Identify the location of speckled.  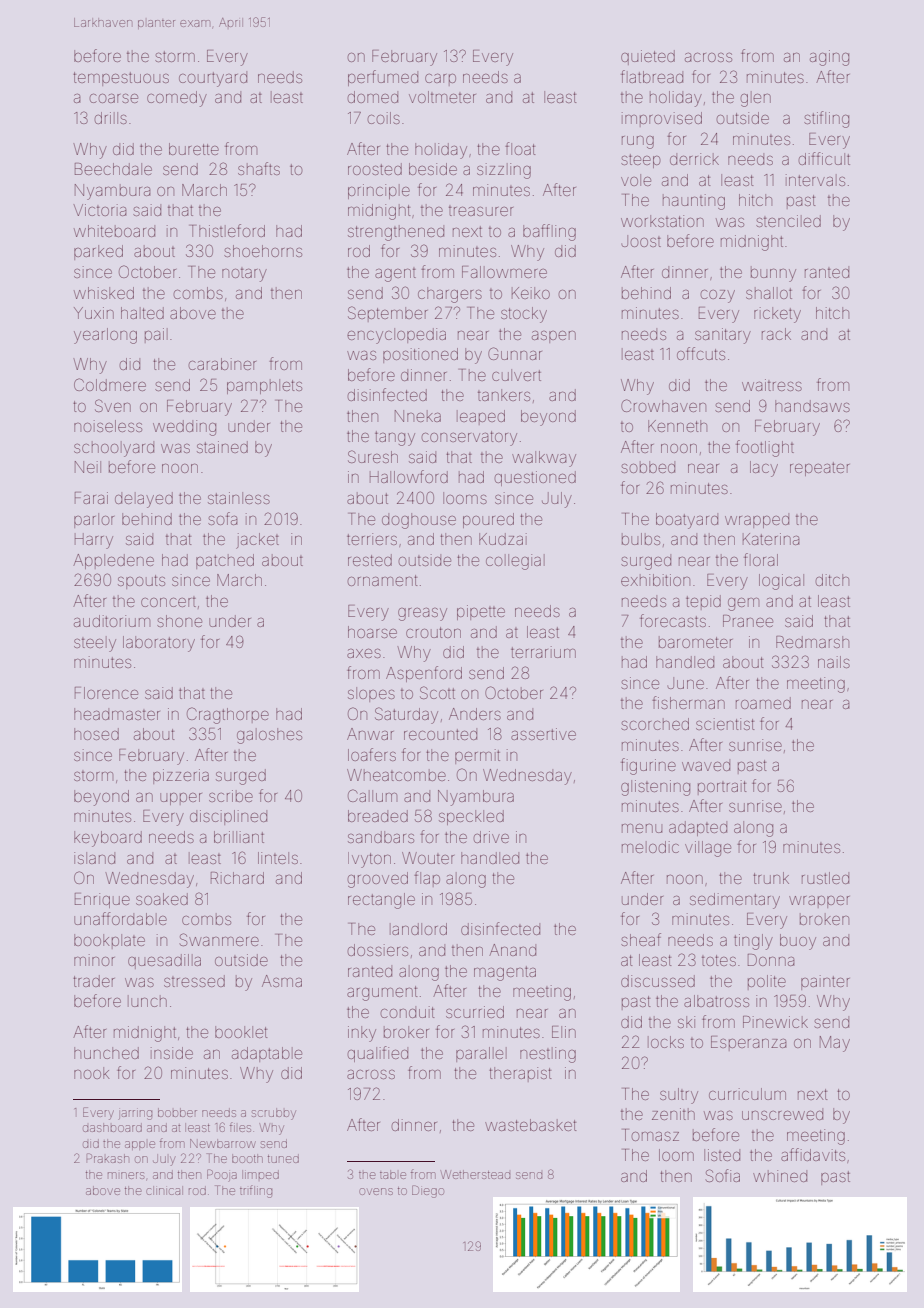
(471, 817).
